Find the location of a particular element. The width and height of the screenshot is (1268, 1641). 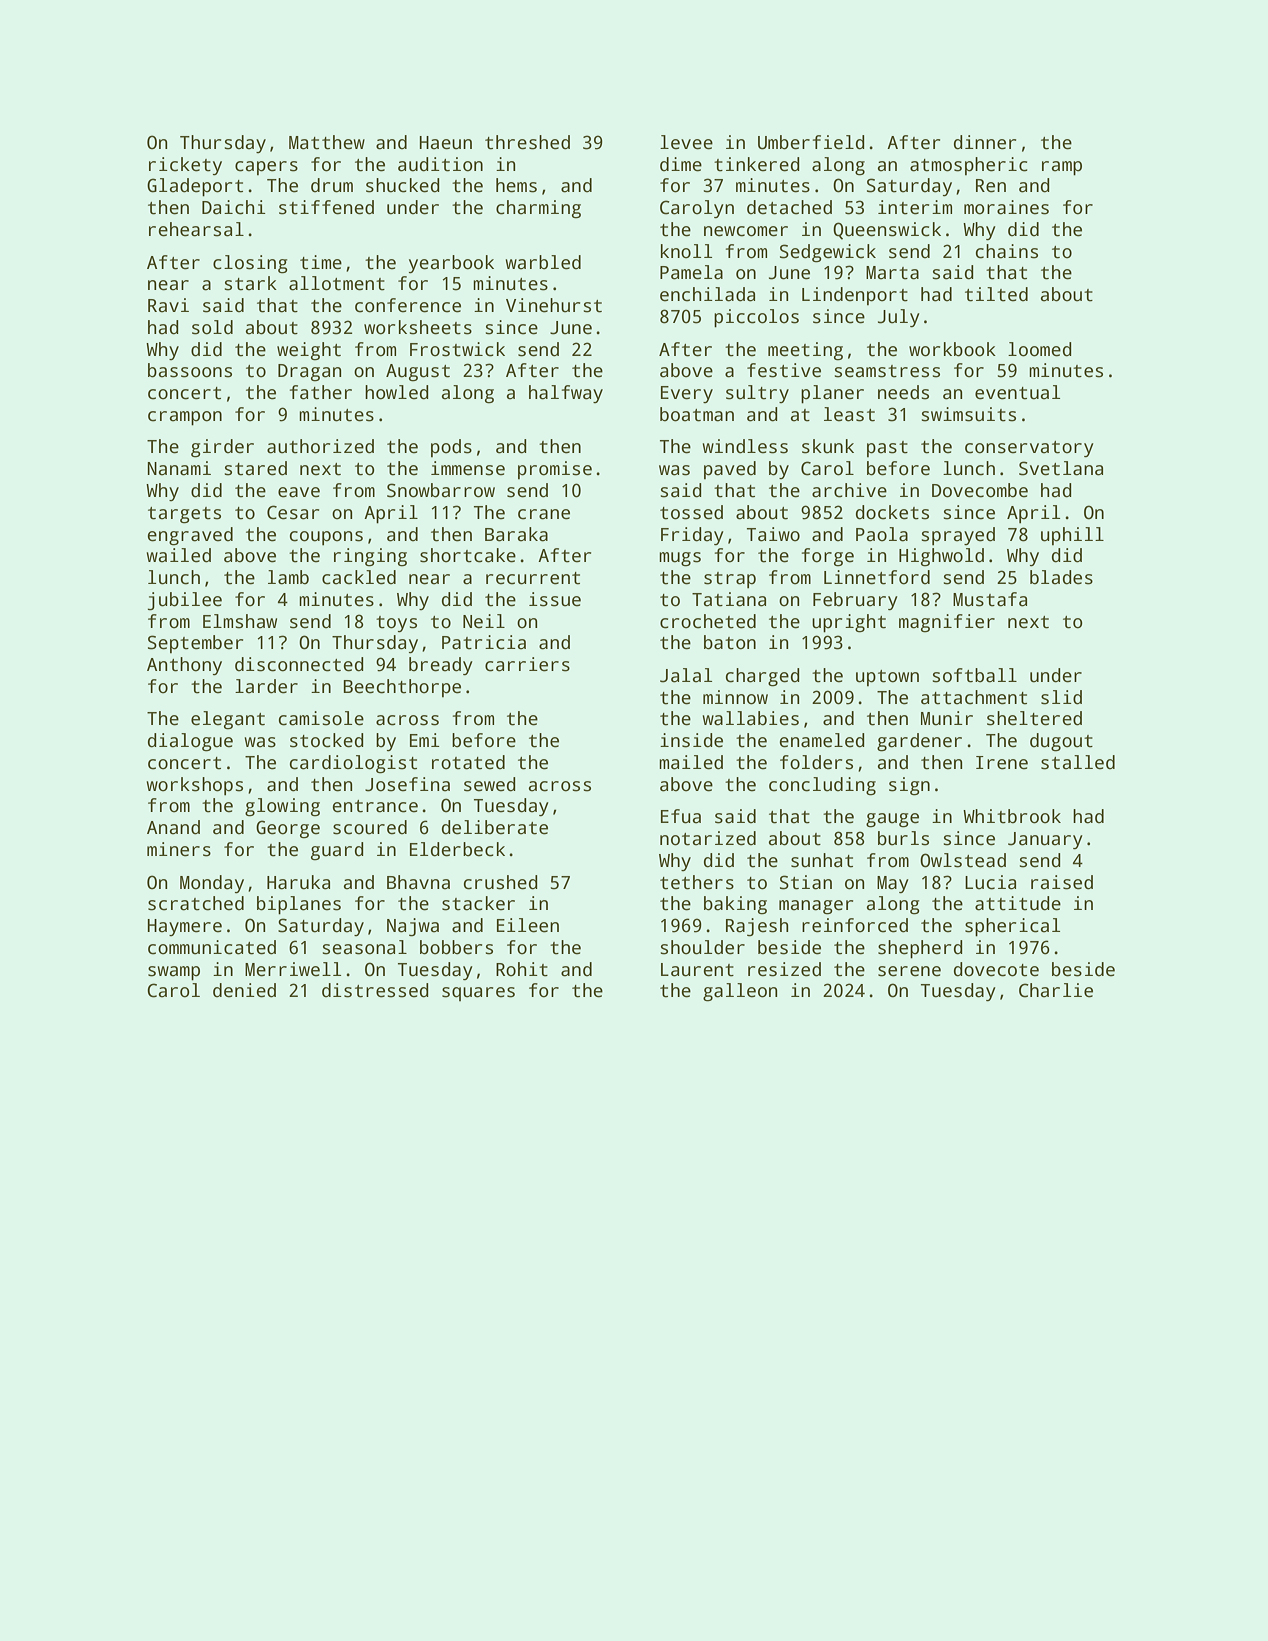

dinner is located at coordinates (985, 142).
